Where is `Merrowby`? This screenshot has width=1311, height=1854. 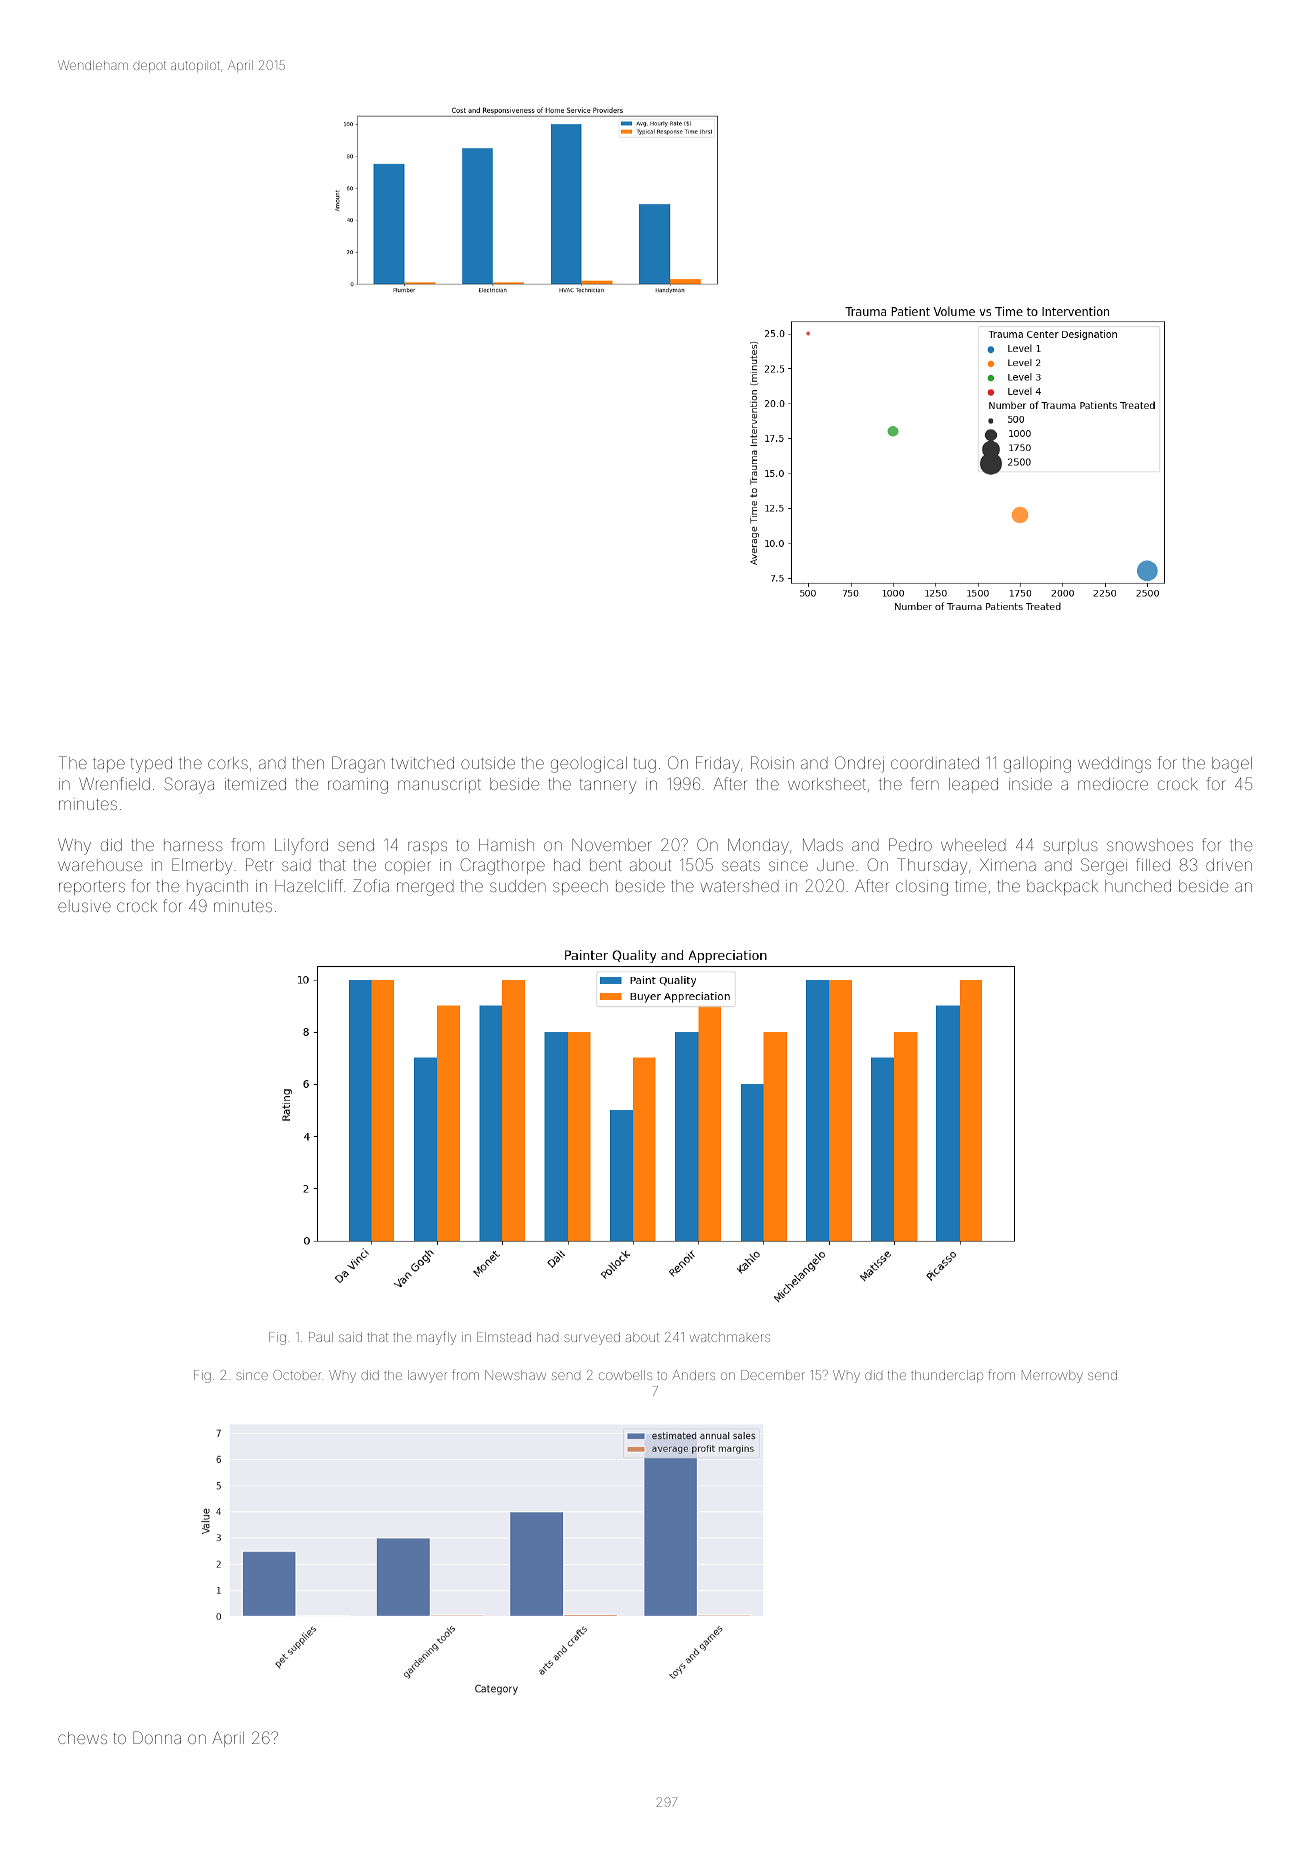
Merrowby is located at coordinates (1052, 1376).
